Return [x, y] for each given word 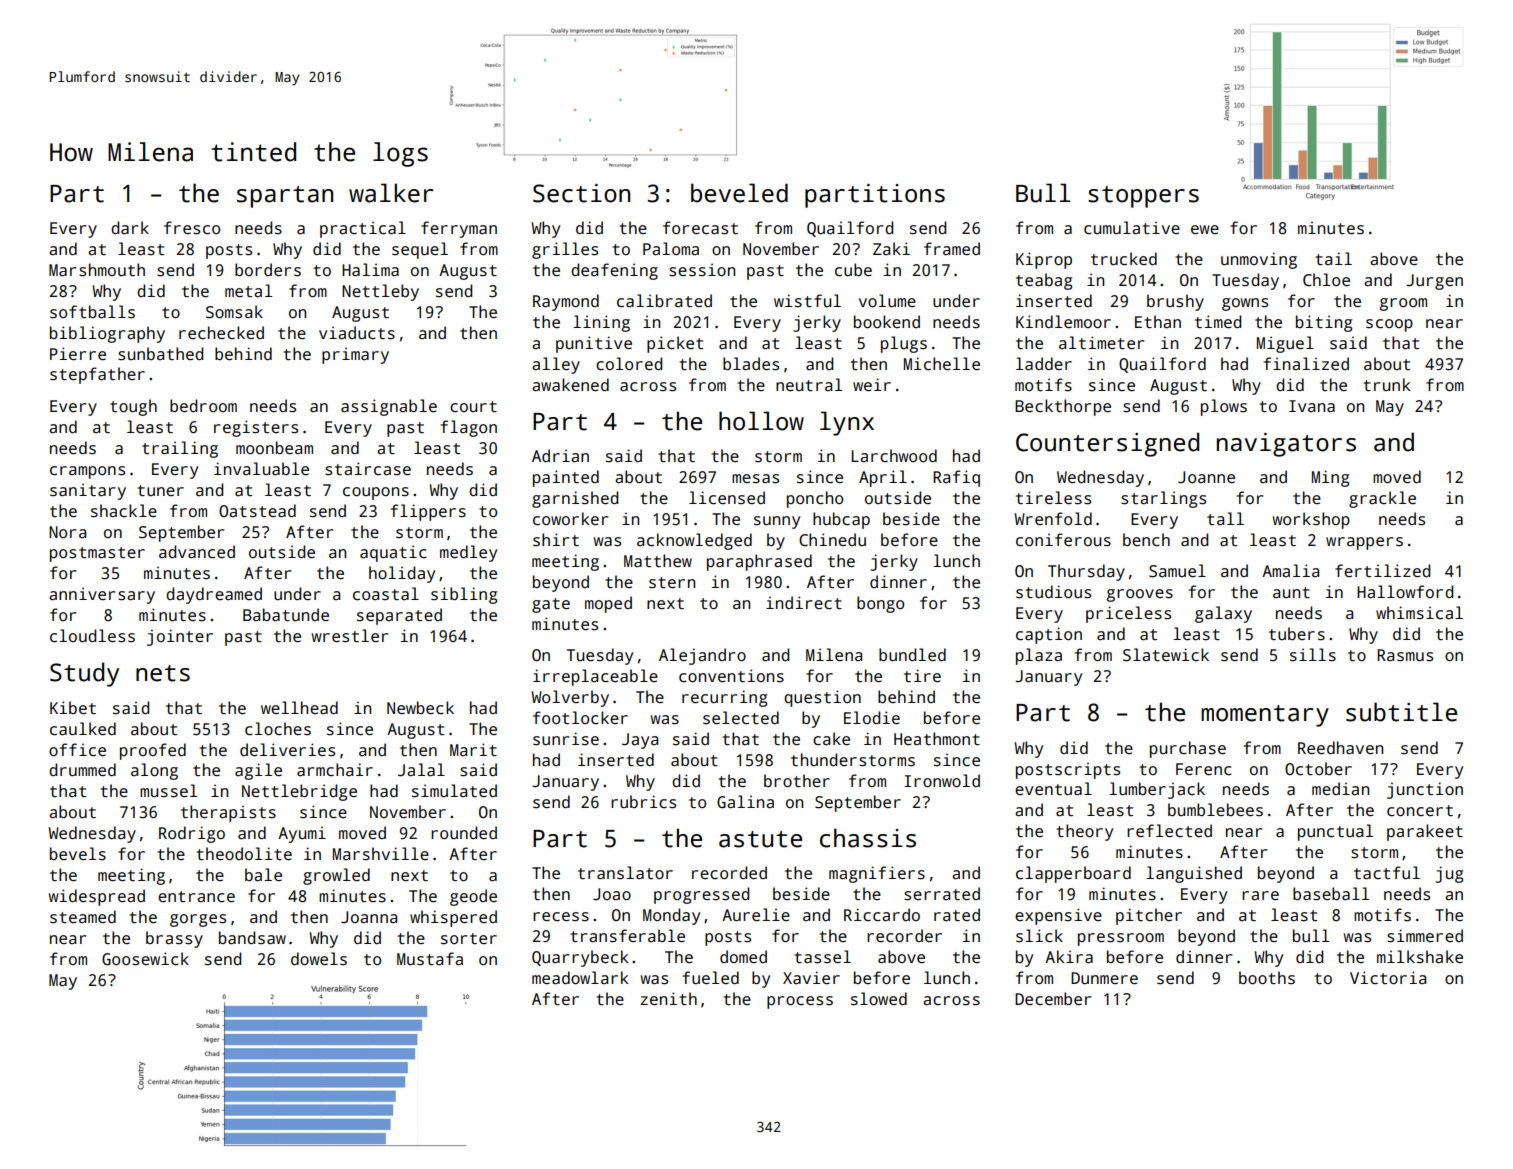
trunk [1387, 384]
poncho [815, 499]
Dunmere [1104, 978]
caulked [83, 729]
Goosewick [145, 959]
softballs [92, 312]
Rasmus [1405, 655]
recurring [724, 698]
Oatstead [257, 511]
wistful [807, 301]
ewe [1205, 229]
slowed [879, 999]
